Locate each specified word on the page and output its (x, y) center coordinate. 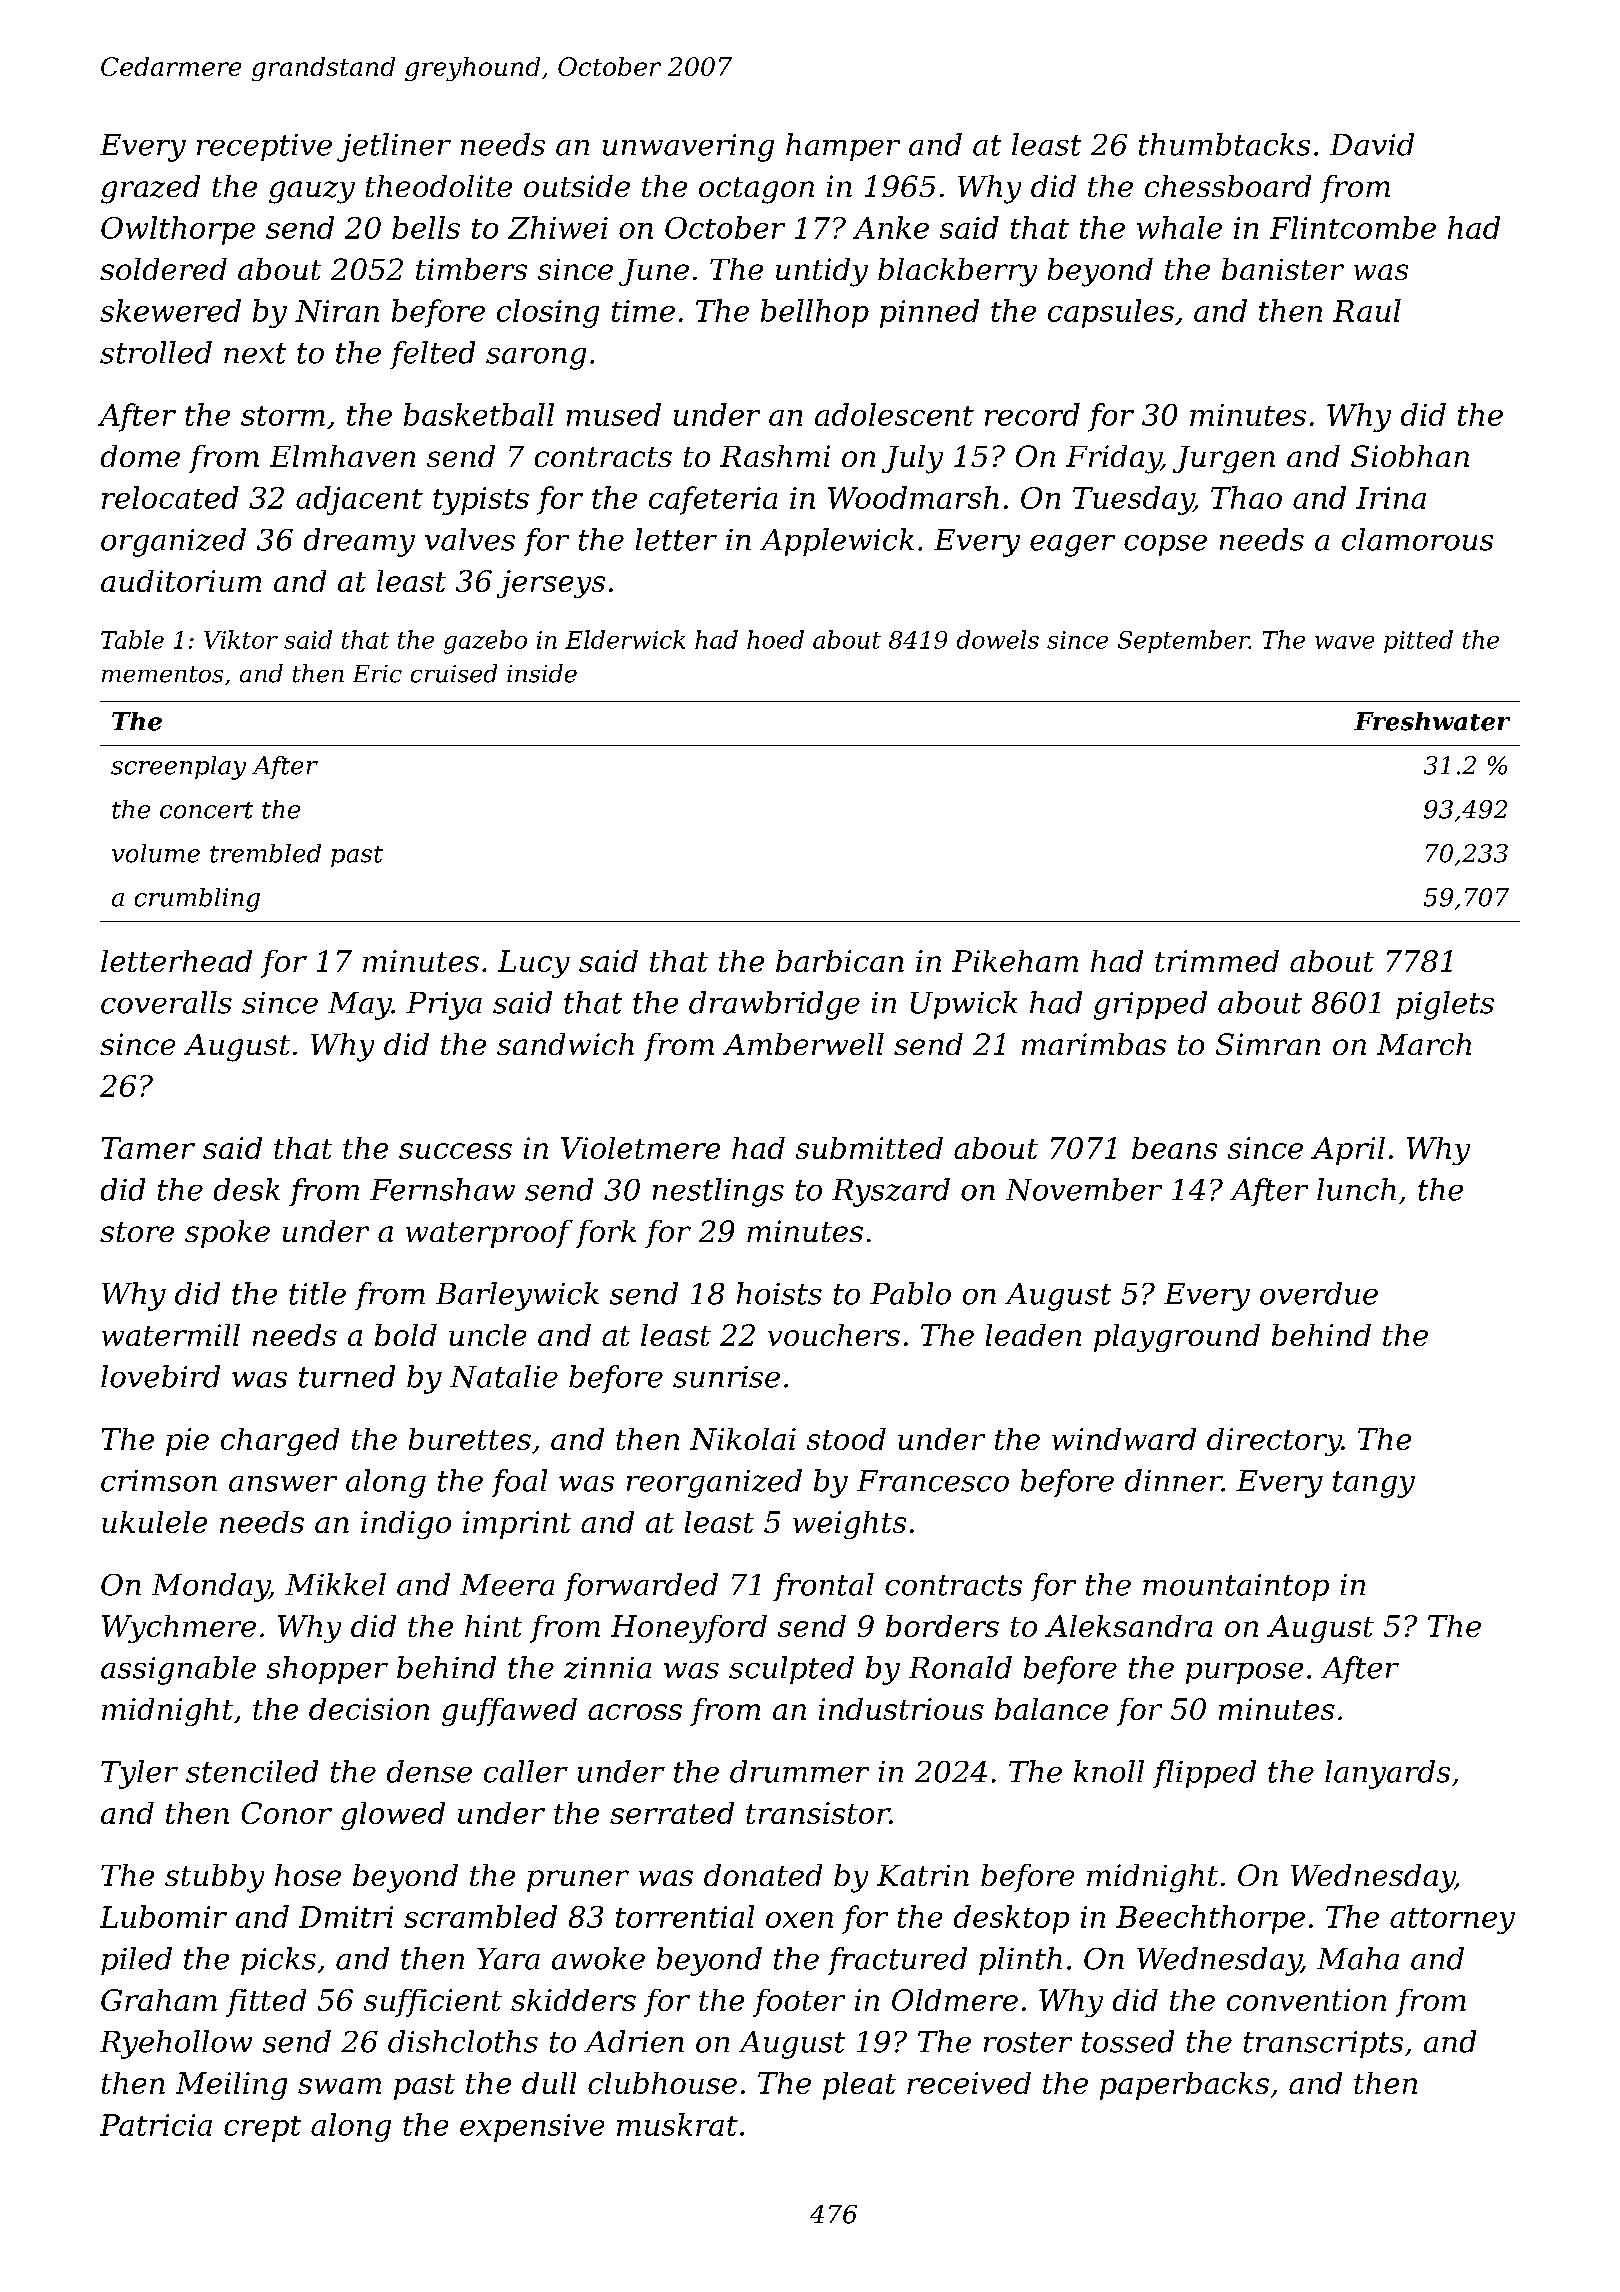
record (1032, 414)
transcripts (1323, 2044)
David (1372, 144)
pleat (859, 2086)
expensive (532, 2128)
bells (426, 227)
